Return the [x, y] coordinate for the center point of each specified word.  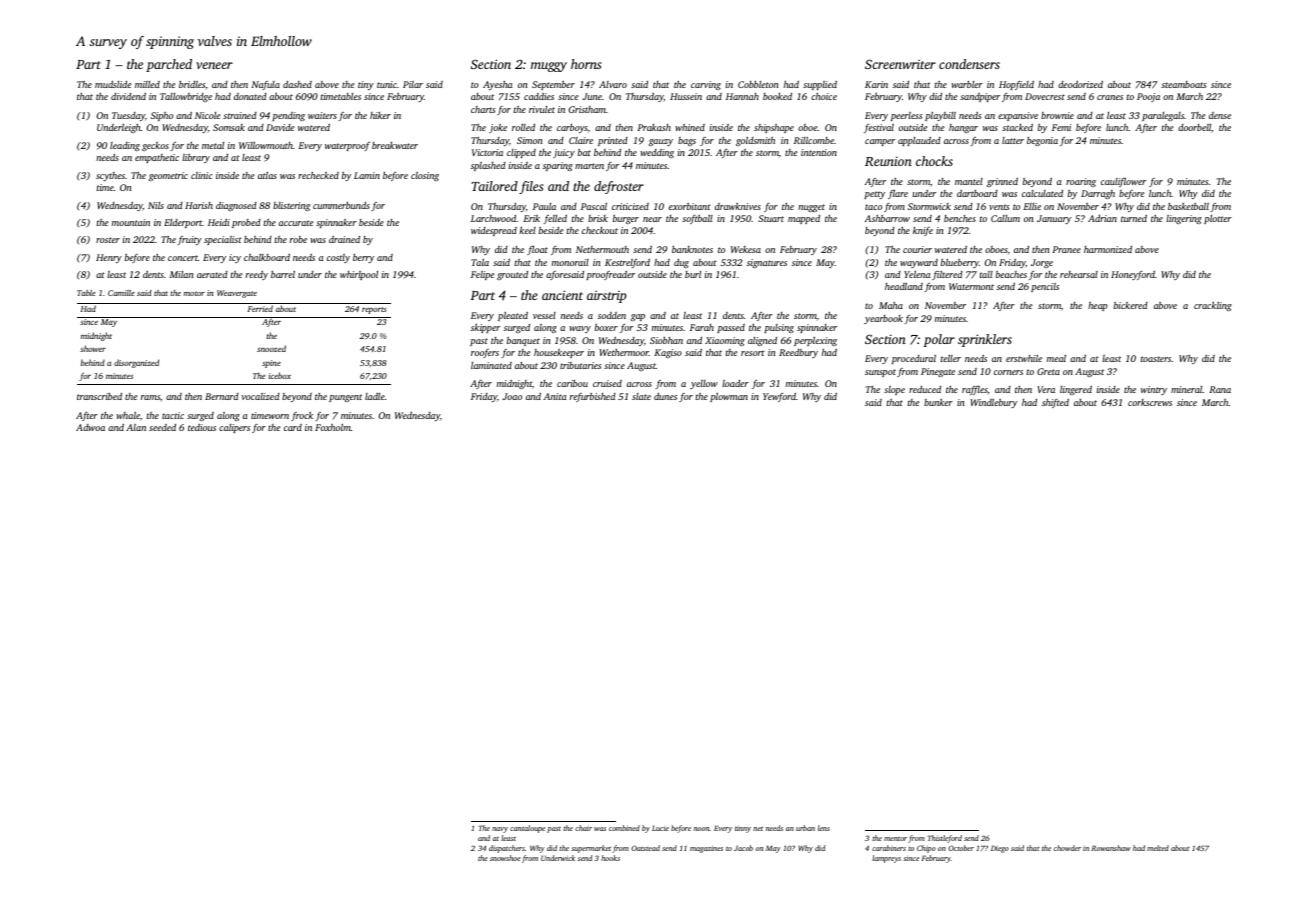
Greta [1048, 371]
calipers [234, 428]
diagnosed [236, 206]
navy [500, 830]
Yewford [779, 397]
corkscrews [1150, 402]
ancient [562, 295]
